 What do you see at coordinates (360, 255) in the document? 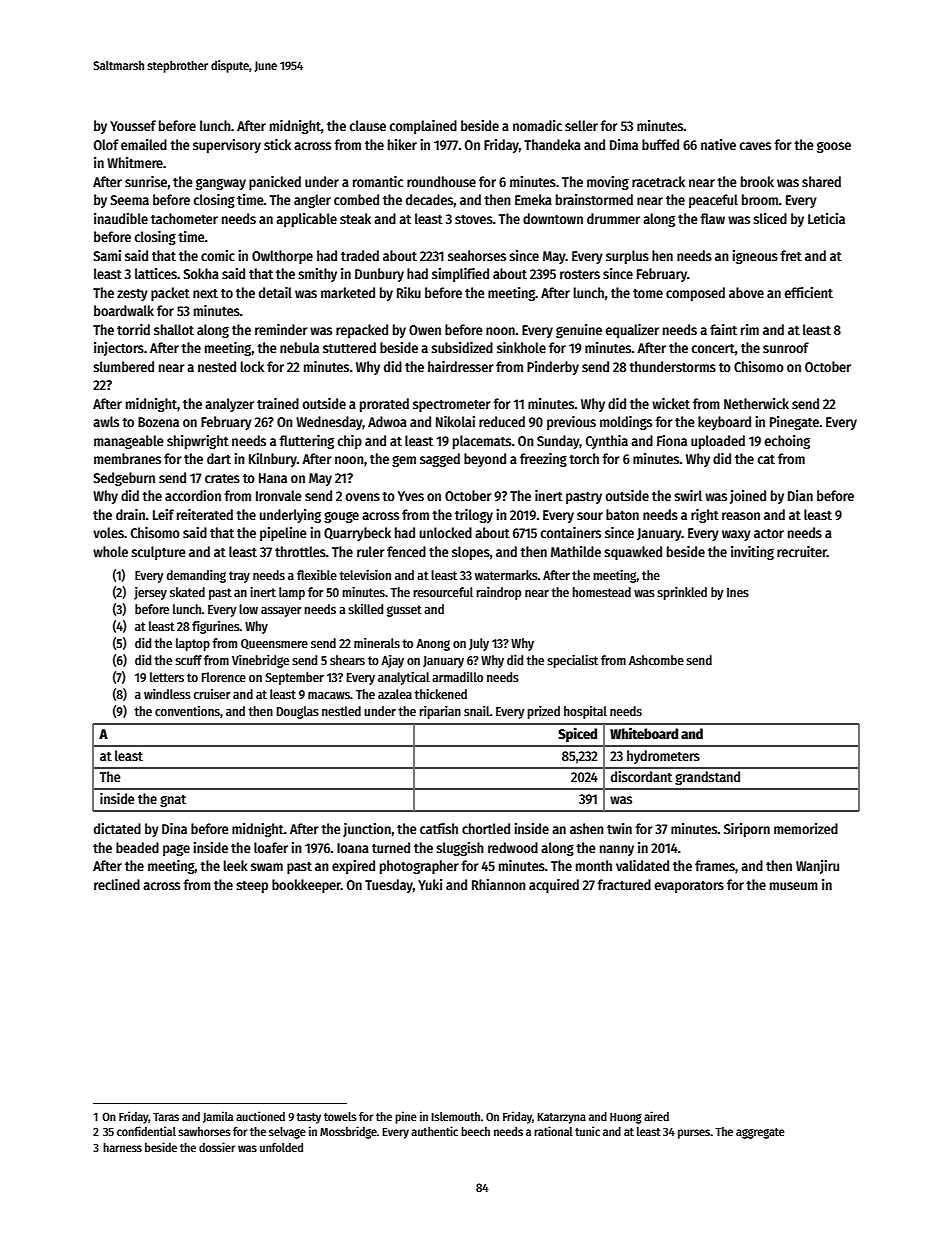
I see `traded` at bounding box center [360, 255].
